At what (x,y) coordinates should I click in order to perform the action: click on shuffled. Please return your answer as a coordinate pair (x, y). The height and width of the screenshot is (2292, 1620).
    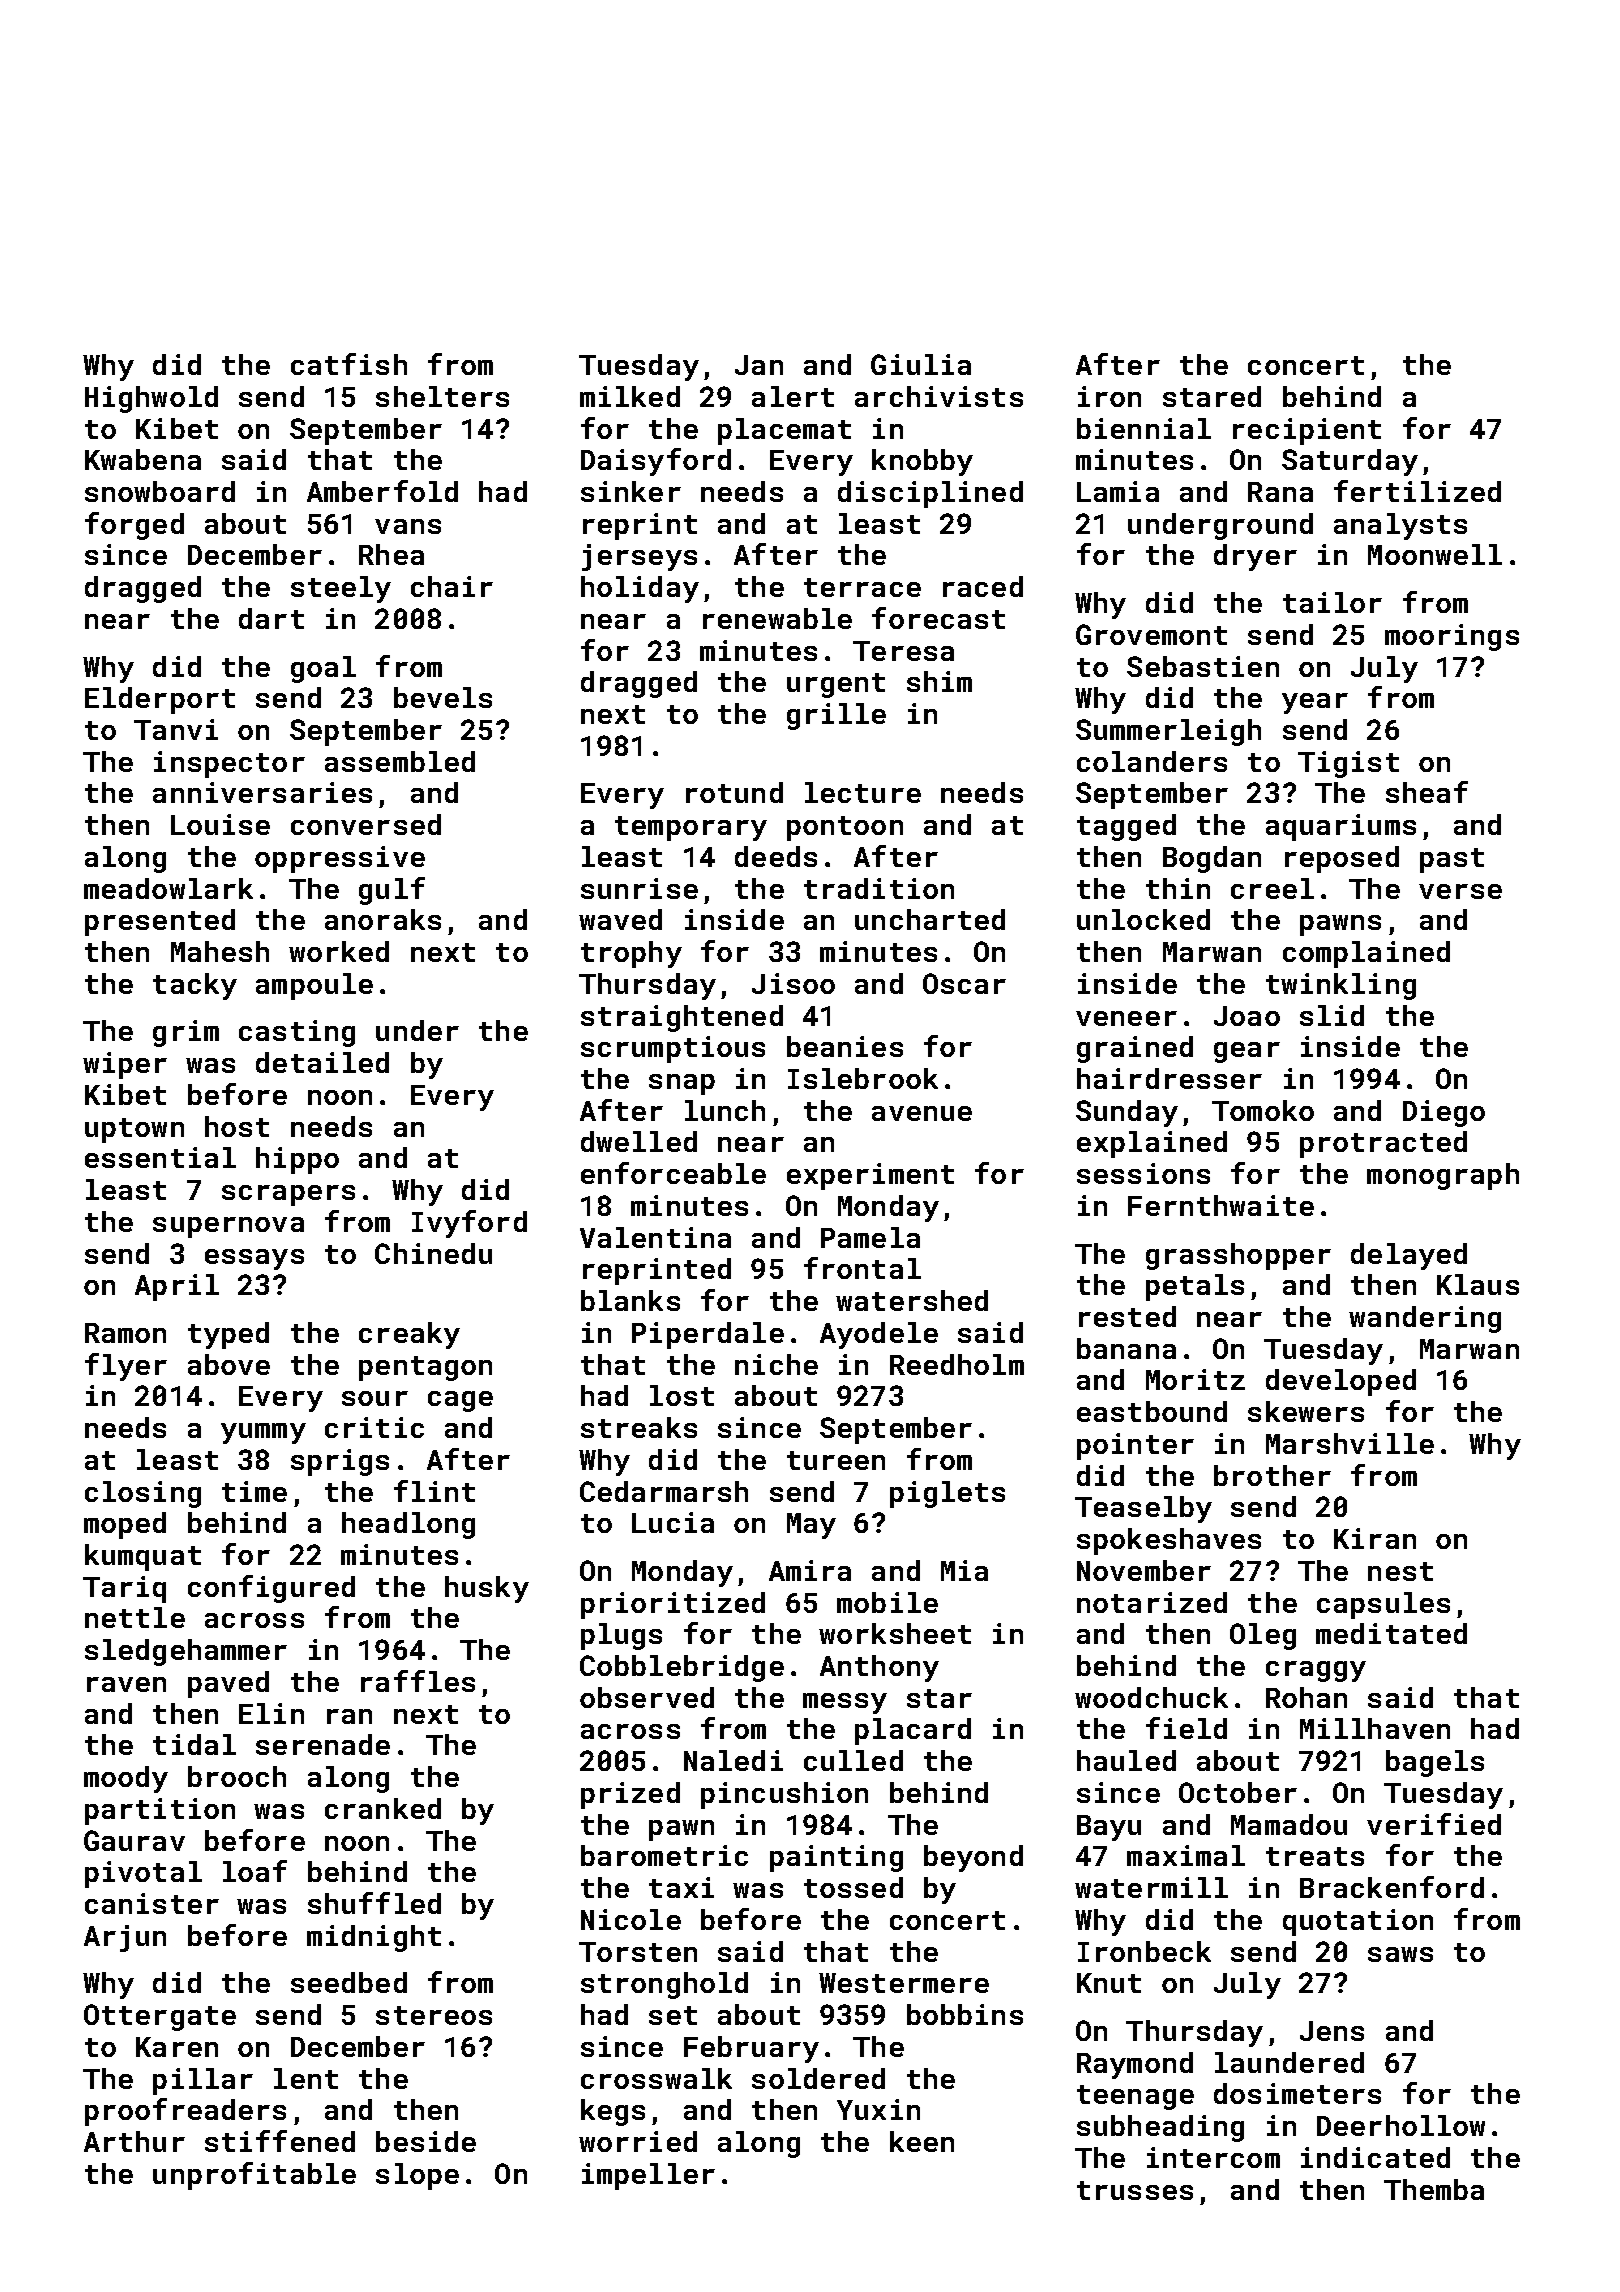
    Looking at the image, I should click on (374, 1903).
